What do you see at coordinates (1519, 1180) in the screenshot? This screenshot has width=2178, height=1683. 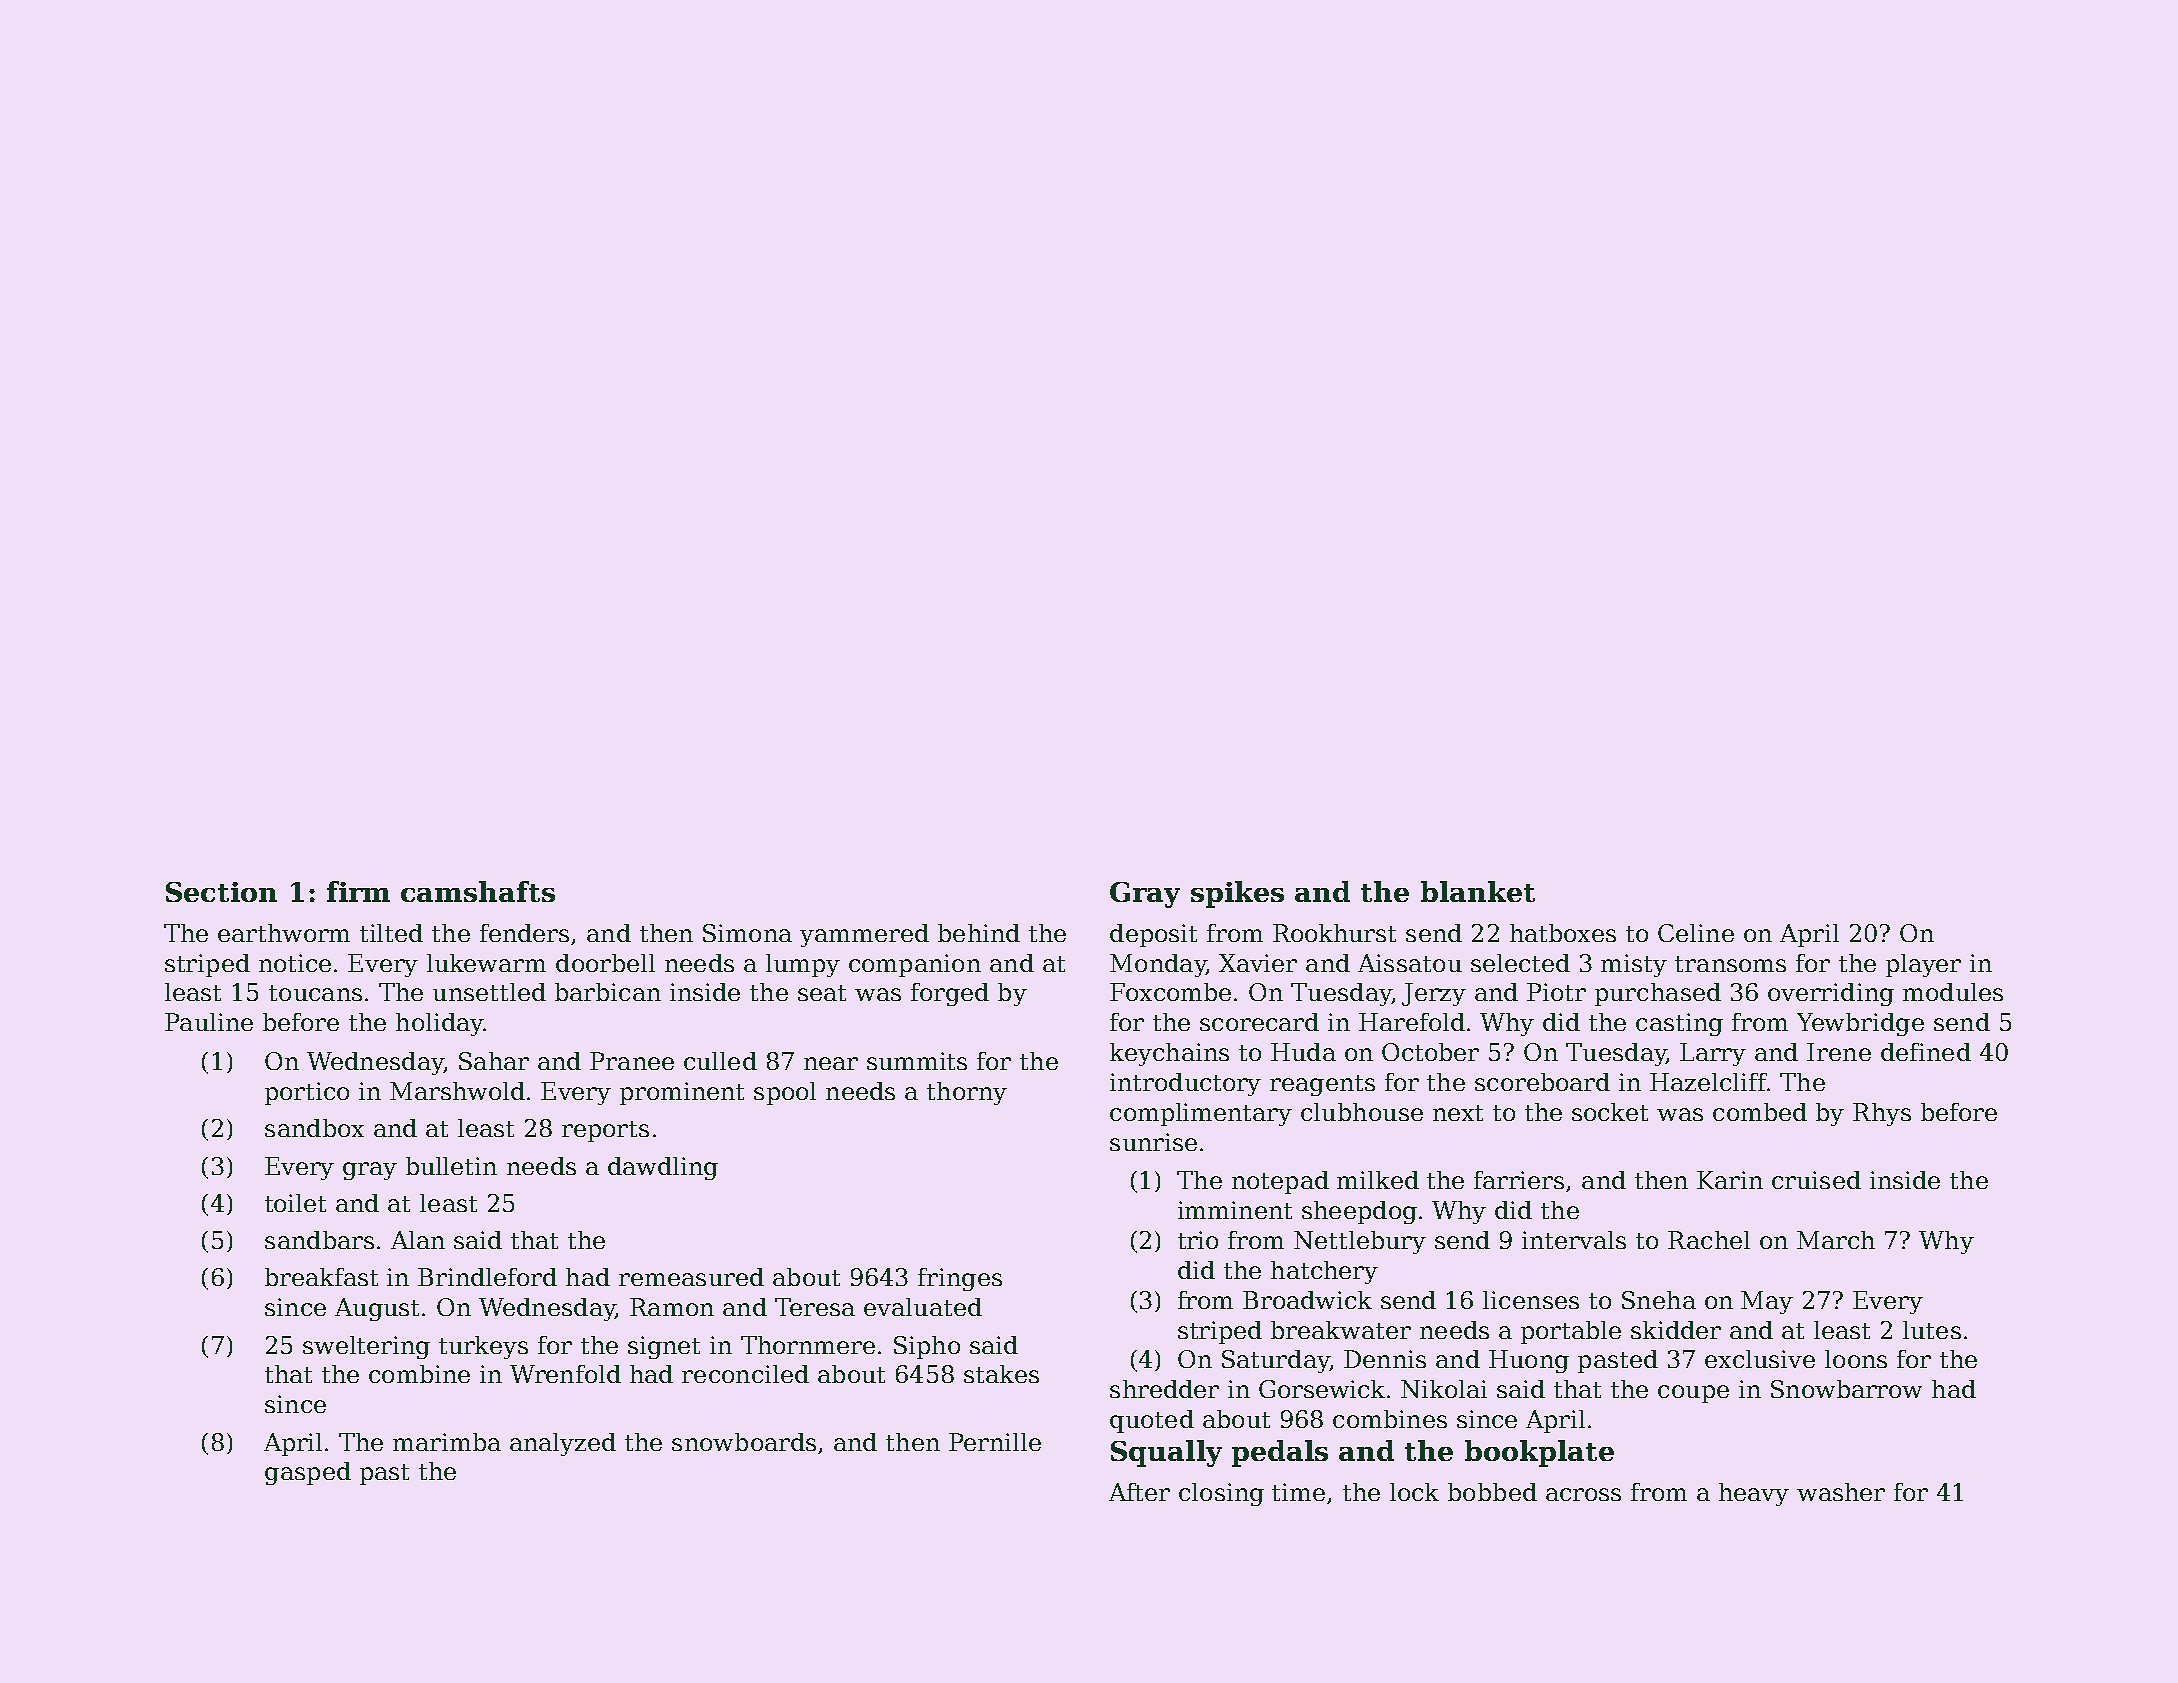 I see `farriers` at bounding box center [1519, 1180].
